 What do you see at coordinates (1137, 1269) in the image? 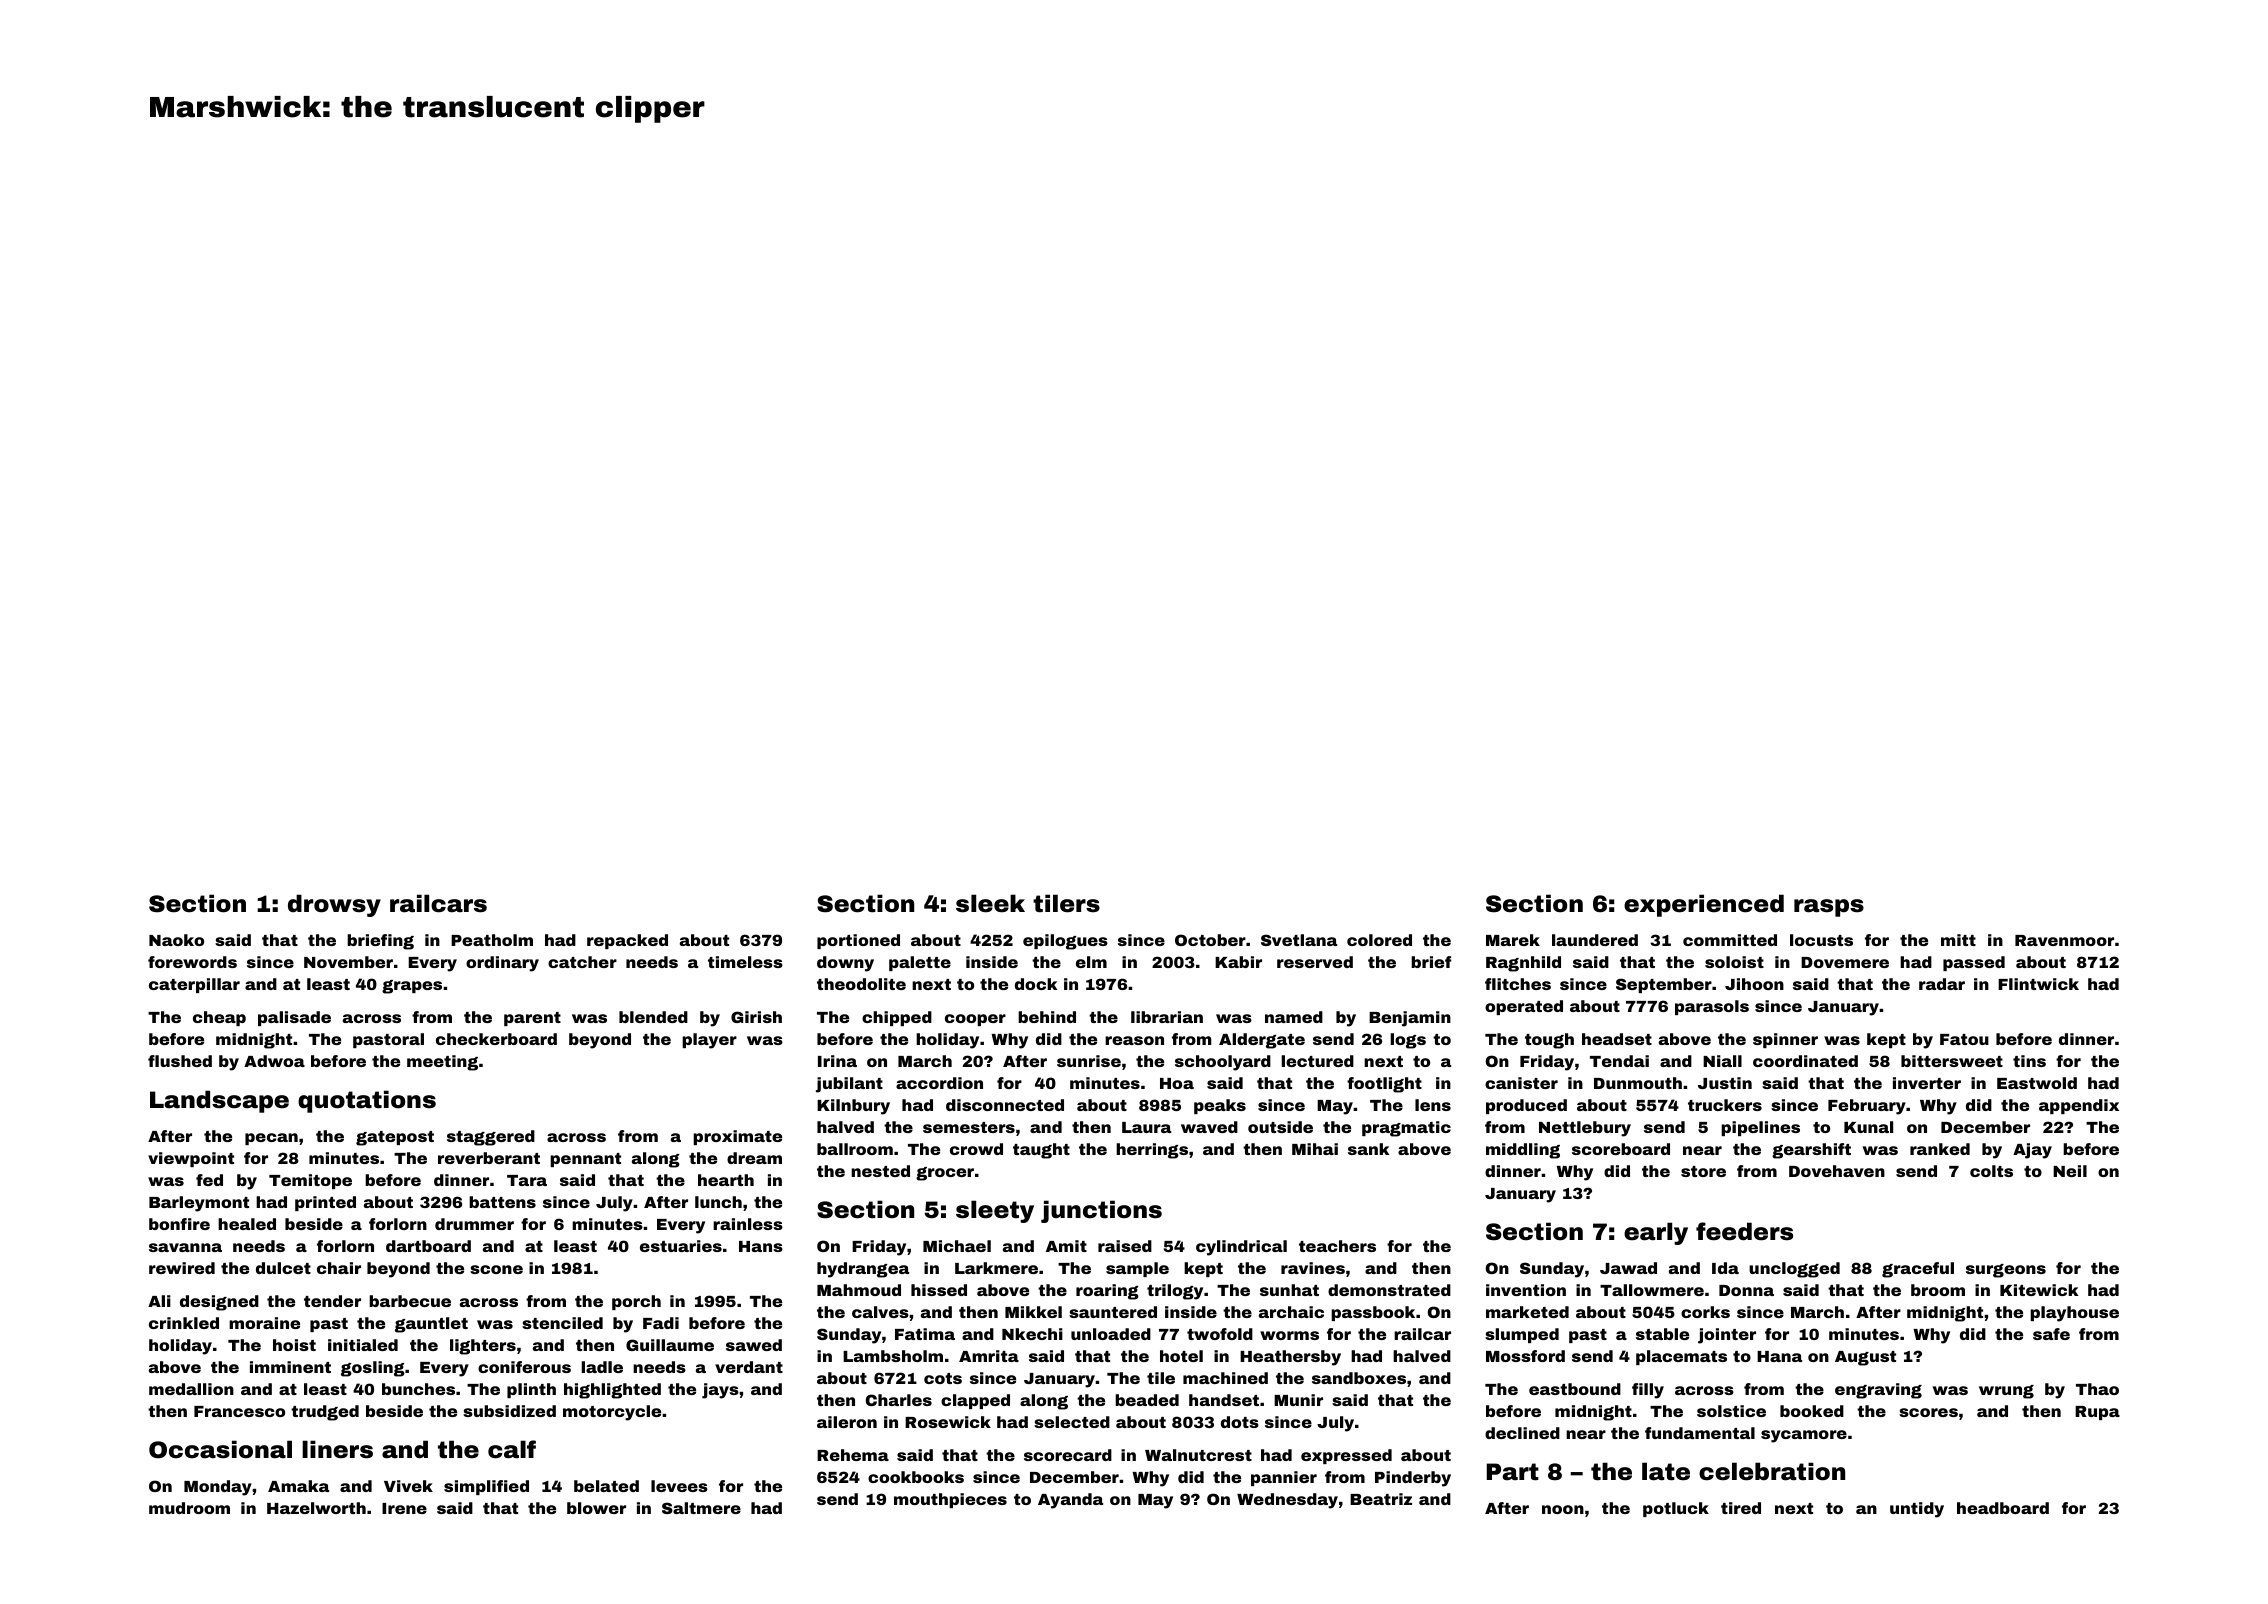
I see `sample` at bounding box center [1137, 1269].
